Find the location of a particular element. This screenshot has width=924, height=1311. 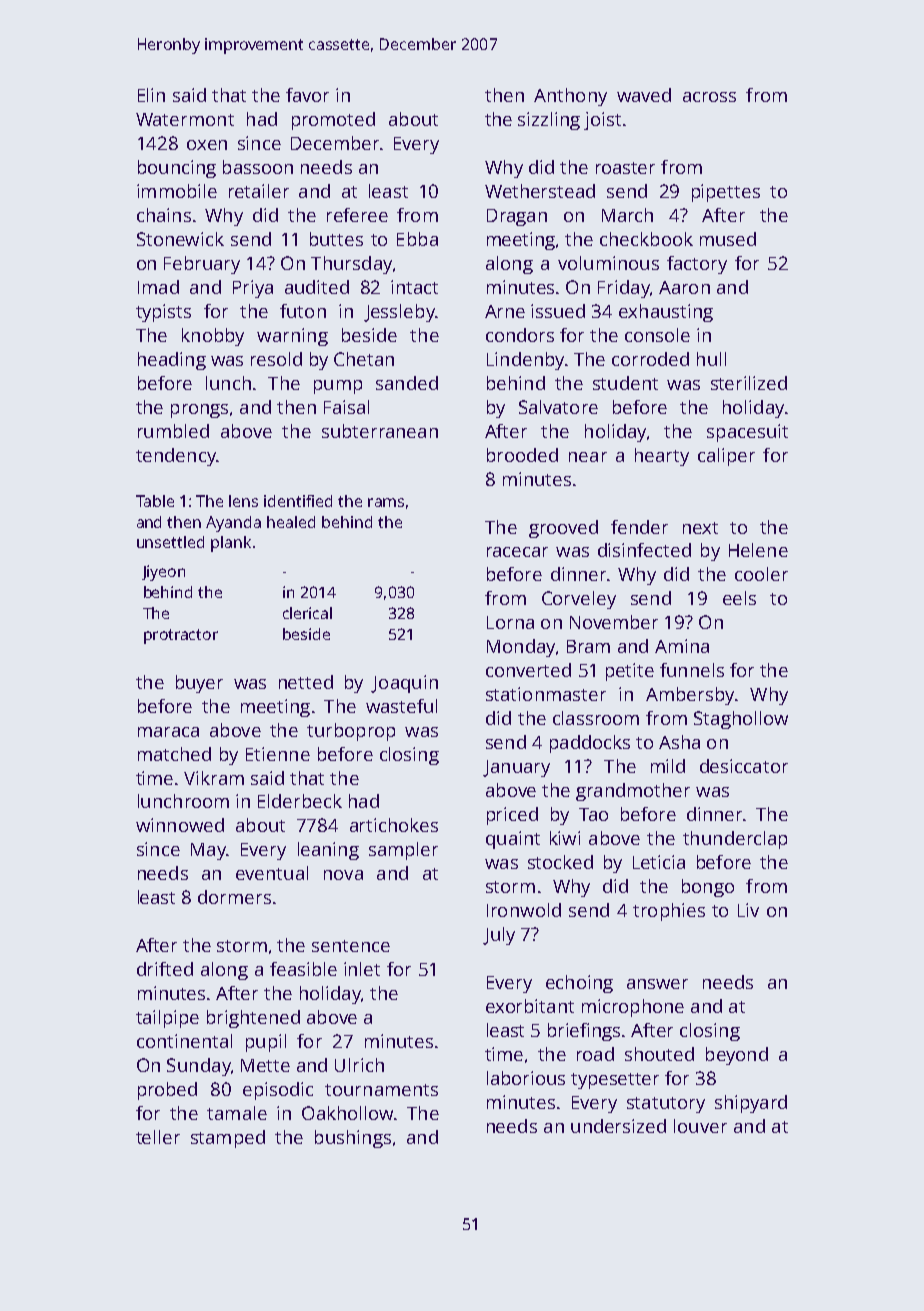

louver is located at coordinates (700, 1126).
